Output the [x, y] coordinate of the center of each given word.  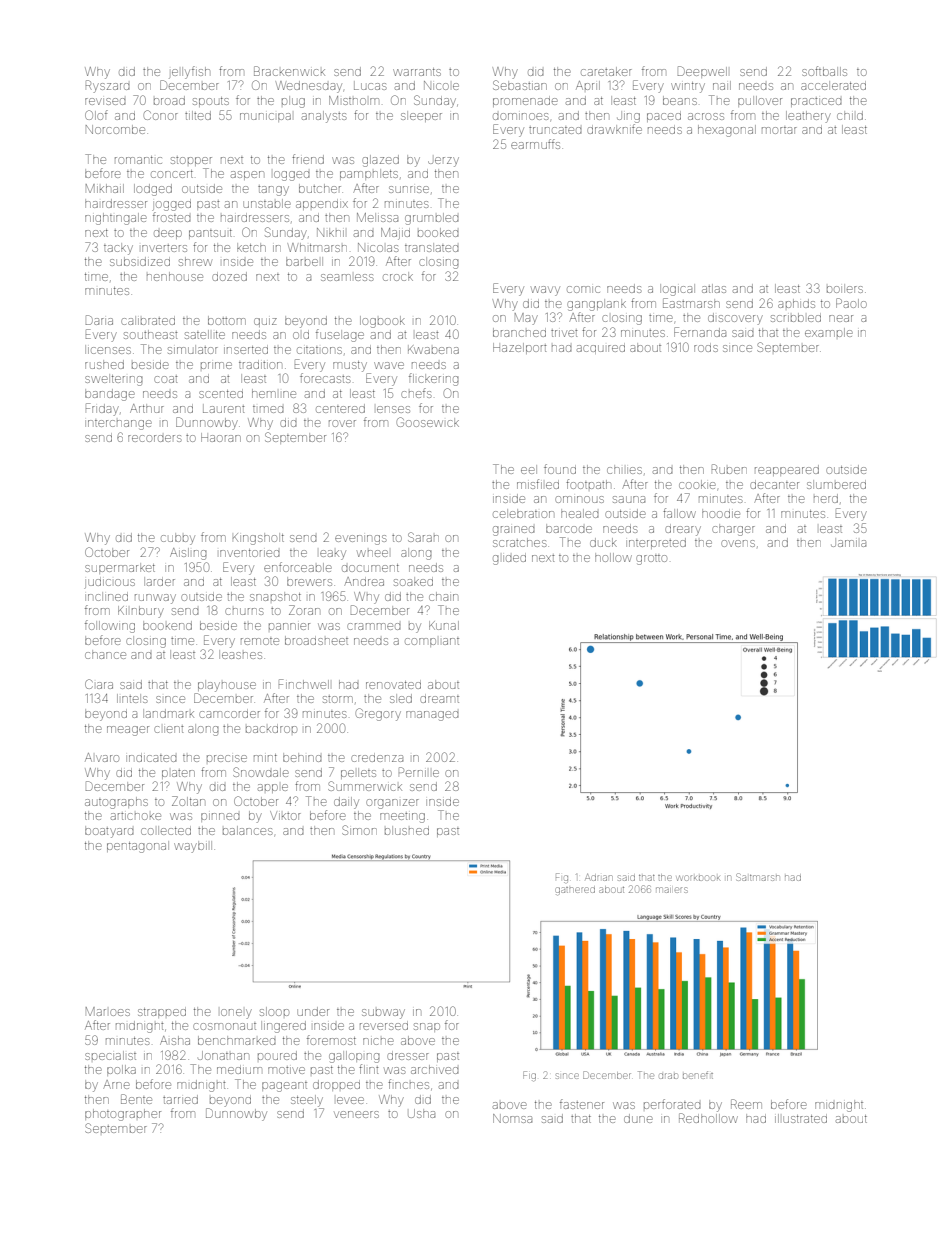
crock [398, 276]
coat [165, 379]
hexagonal [727, 131]
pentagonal [138, 847]
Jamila [848, 543]
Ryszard [107, 86]
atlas [714, 288]
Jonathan [223, 1055]
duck [603, 542]
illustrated [801, 1118]
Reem [746, 1104]
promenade [525, 102]
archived [434, 1069]
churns [244, 611]
